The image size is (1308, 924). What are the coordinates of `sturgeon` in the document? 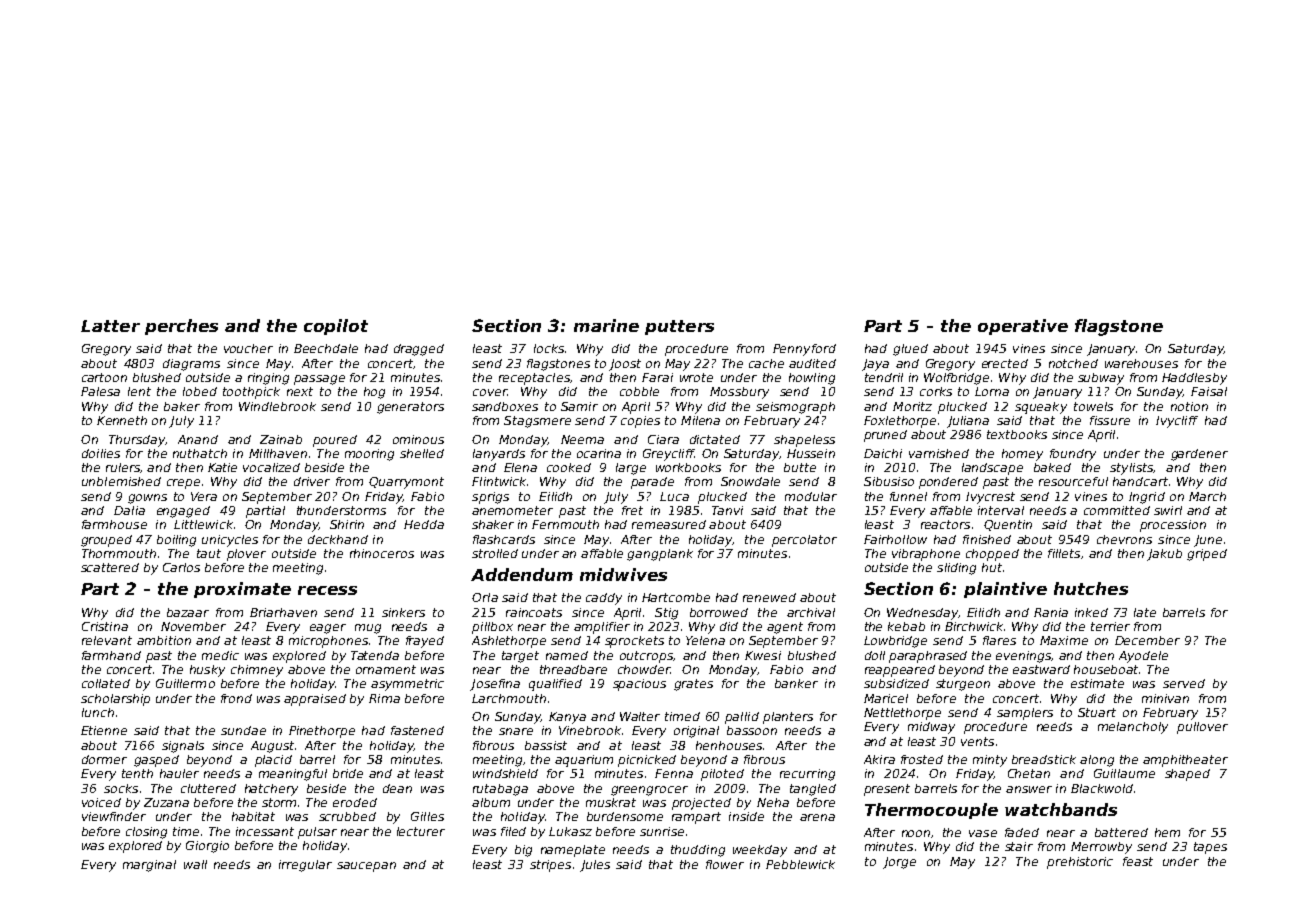 It's located at (963, 685).
